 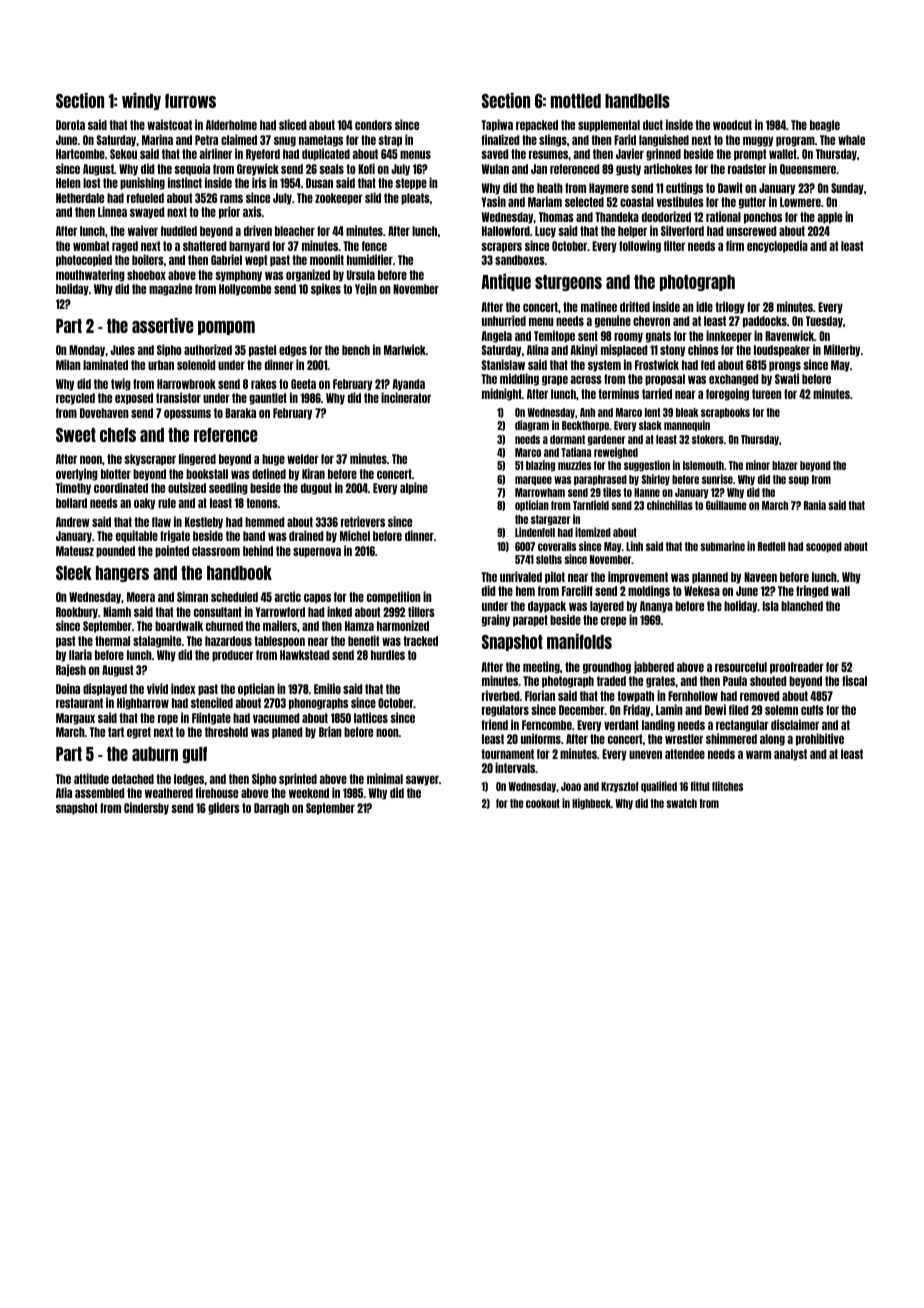 What do you see at coordinates (847, 189) in the screenshot?
I see `Sunday` at bounding box center [847, 189].
